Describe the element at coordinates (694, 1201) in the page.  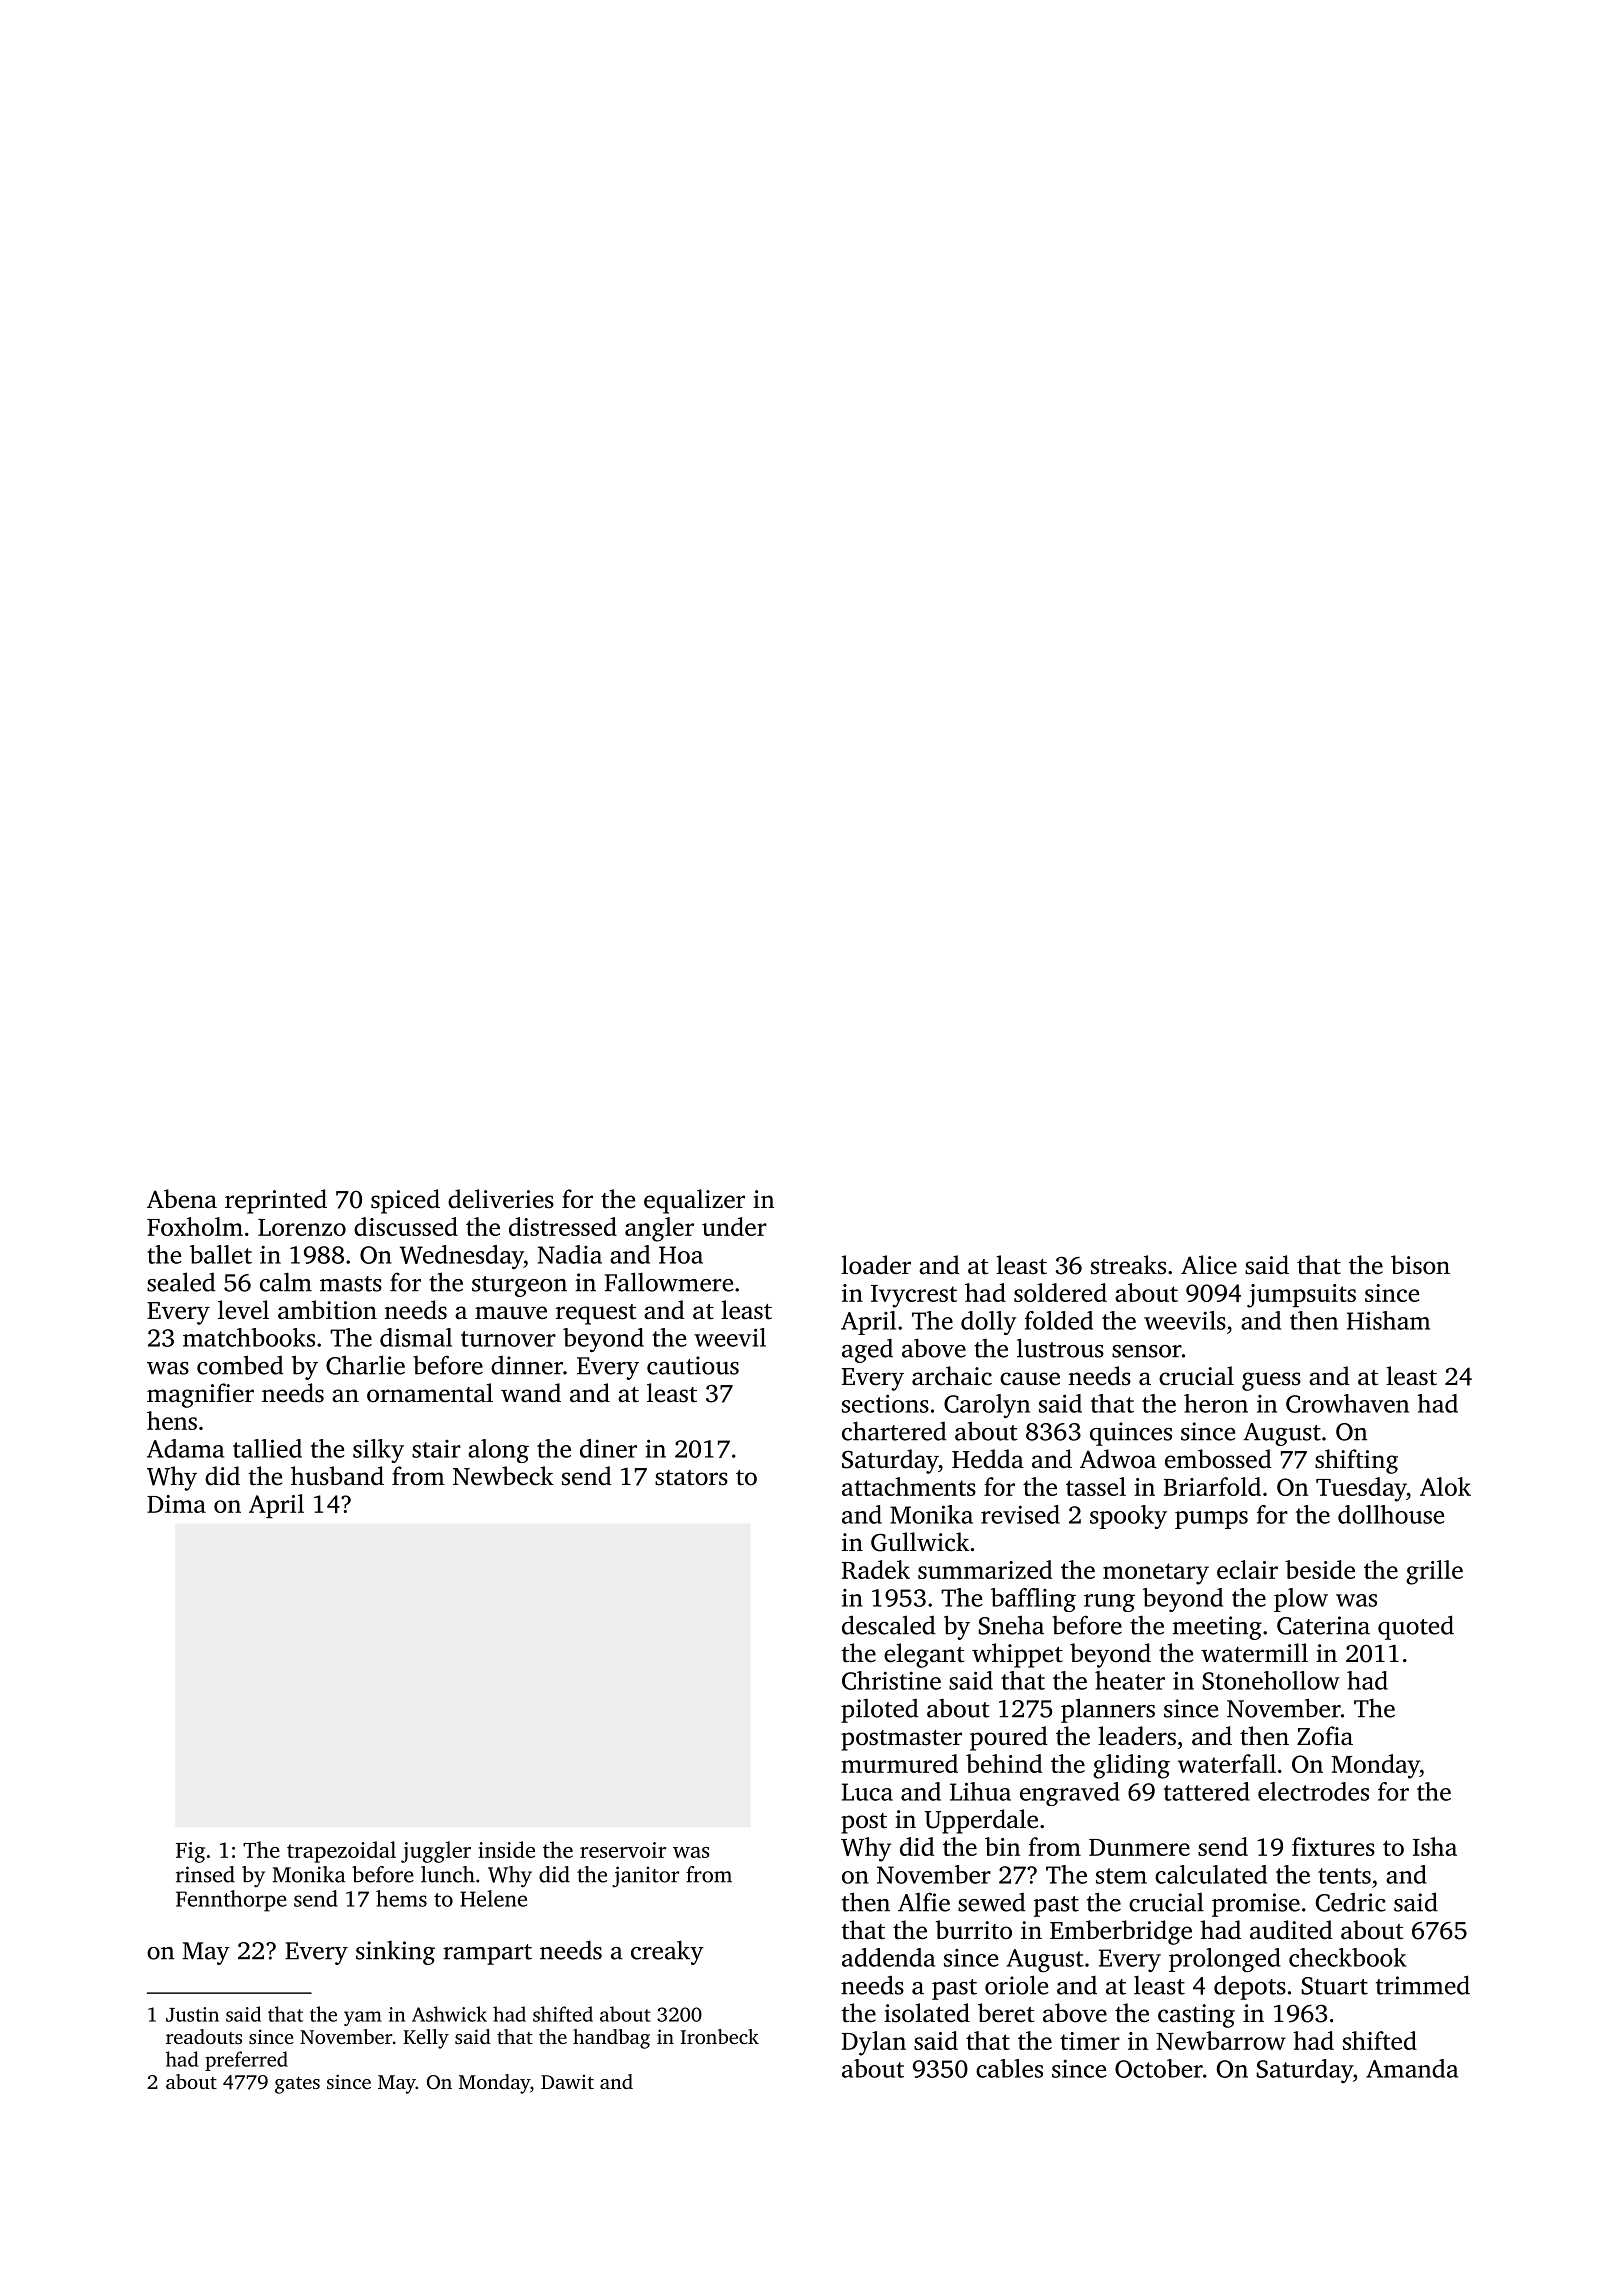
I see `equalizer` at that location.
